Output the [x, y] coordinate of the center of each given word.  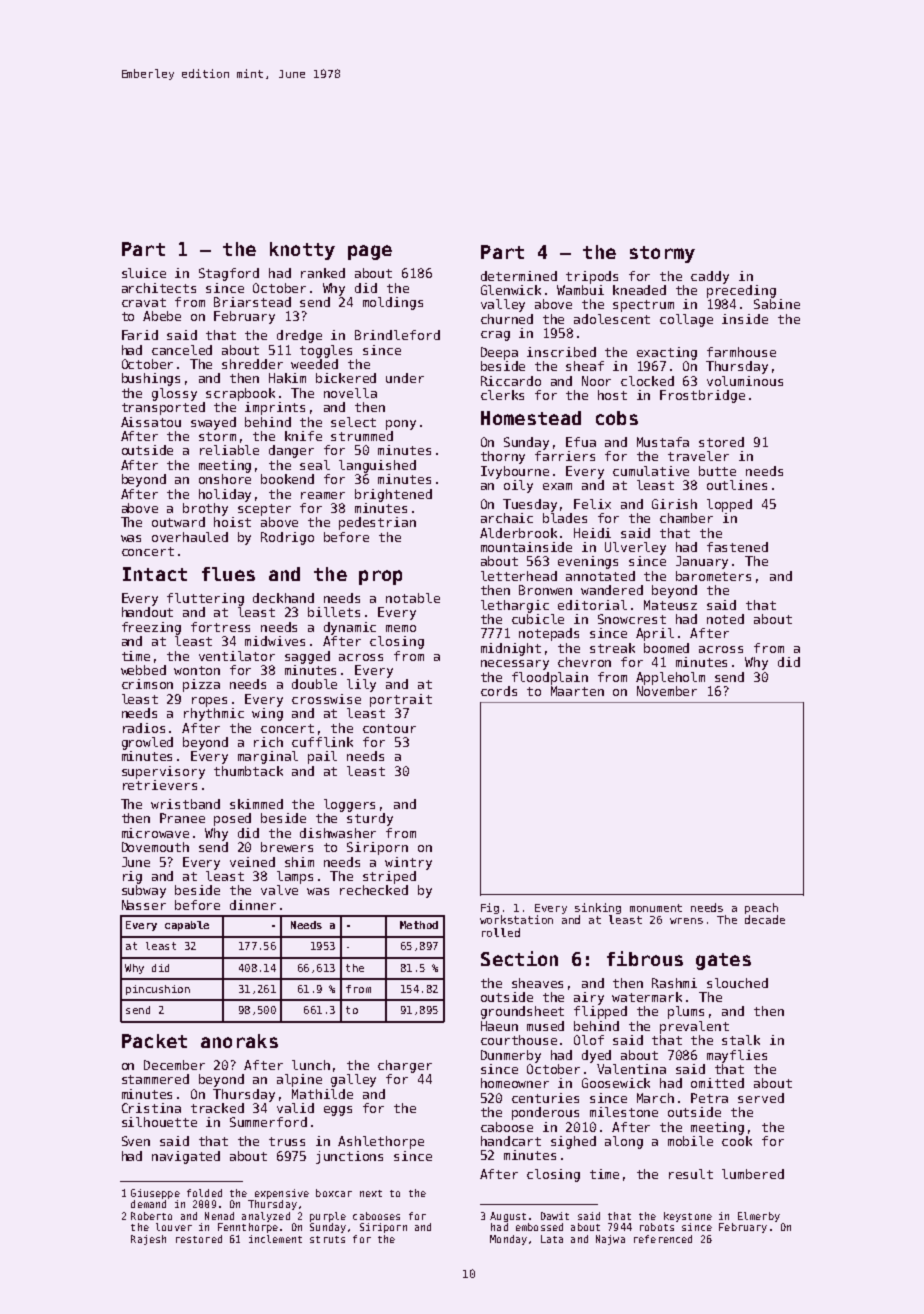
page [370, 252]
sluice [144, 273]
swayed [213, 423]
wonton [197, 670]
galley [353, 1080]
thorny [503, 457]
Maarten [577, 691]
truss [287, 1141]
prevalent [694, 1027]
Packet [154, 1041]
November [667, 691]
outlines [737, 485]
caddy [710, 277]
